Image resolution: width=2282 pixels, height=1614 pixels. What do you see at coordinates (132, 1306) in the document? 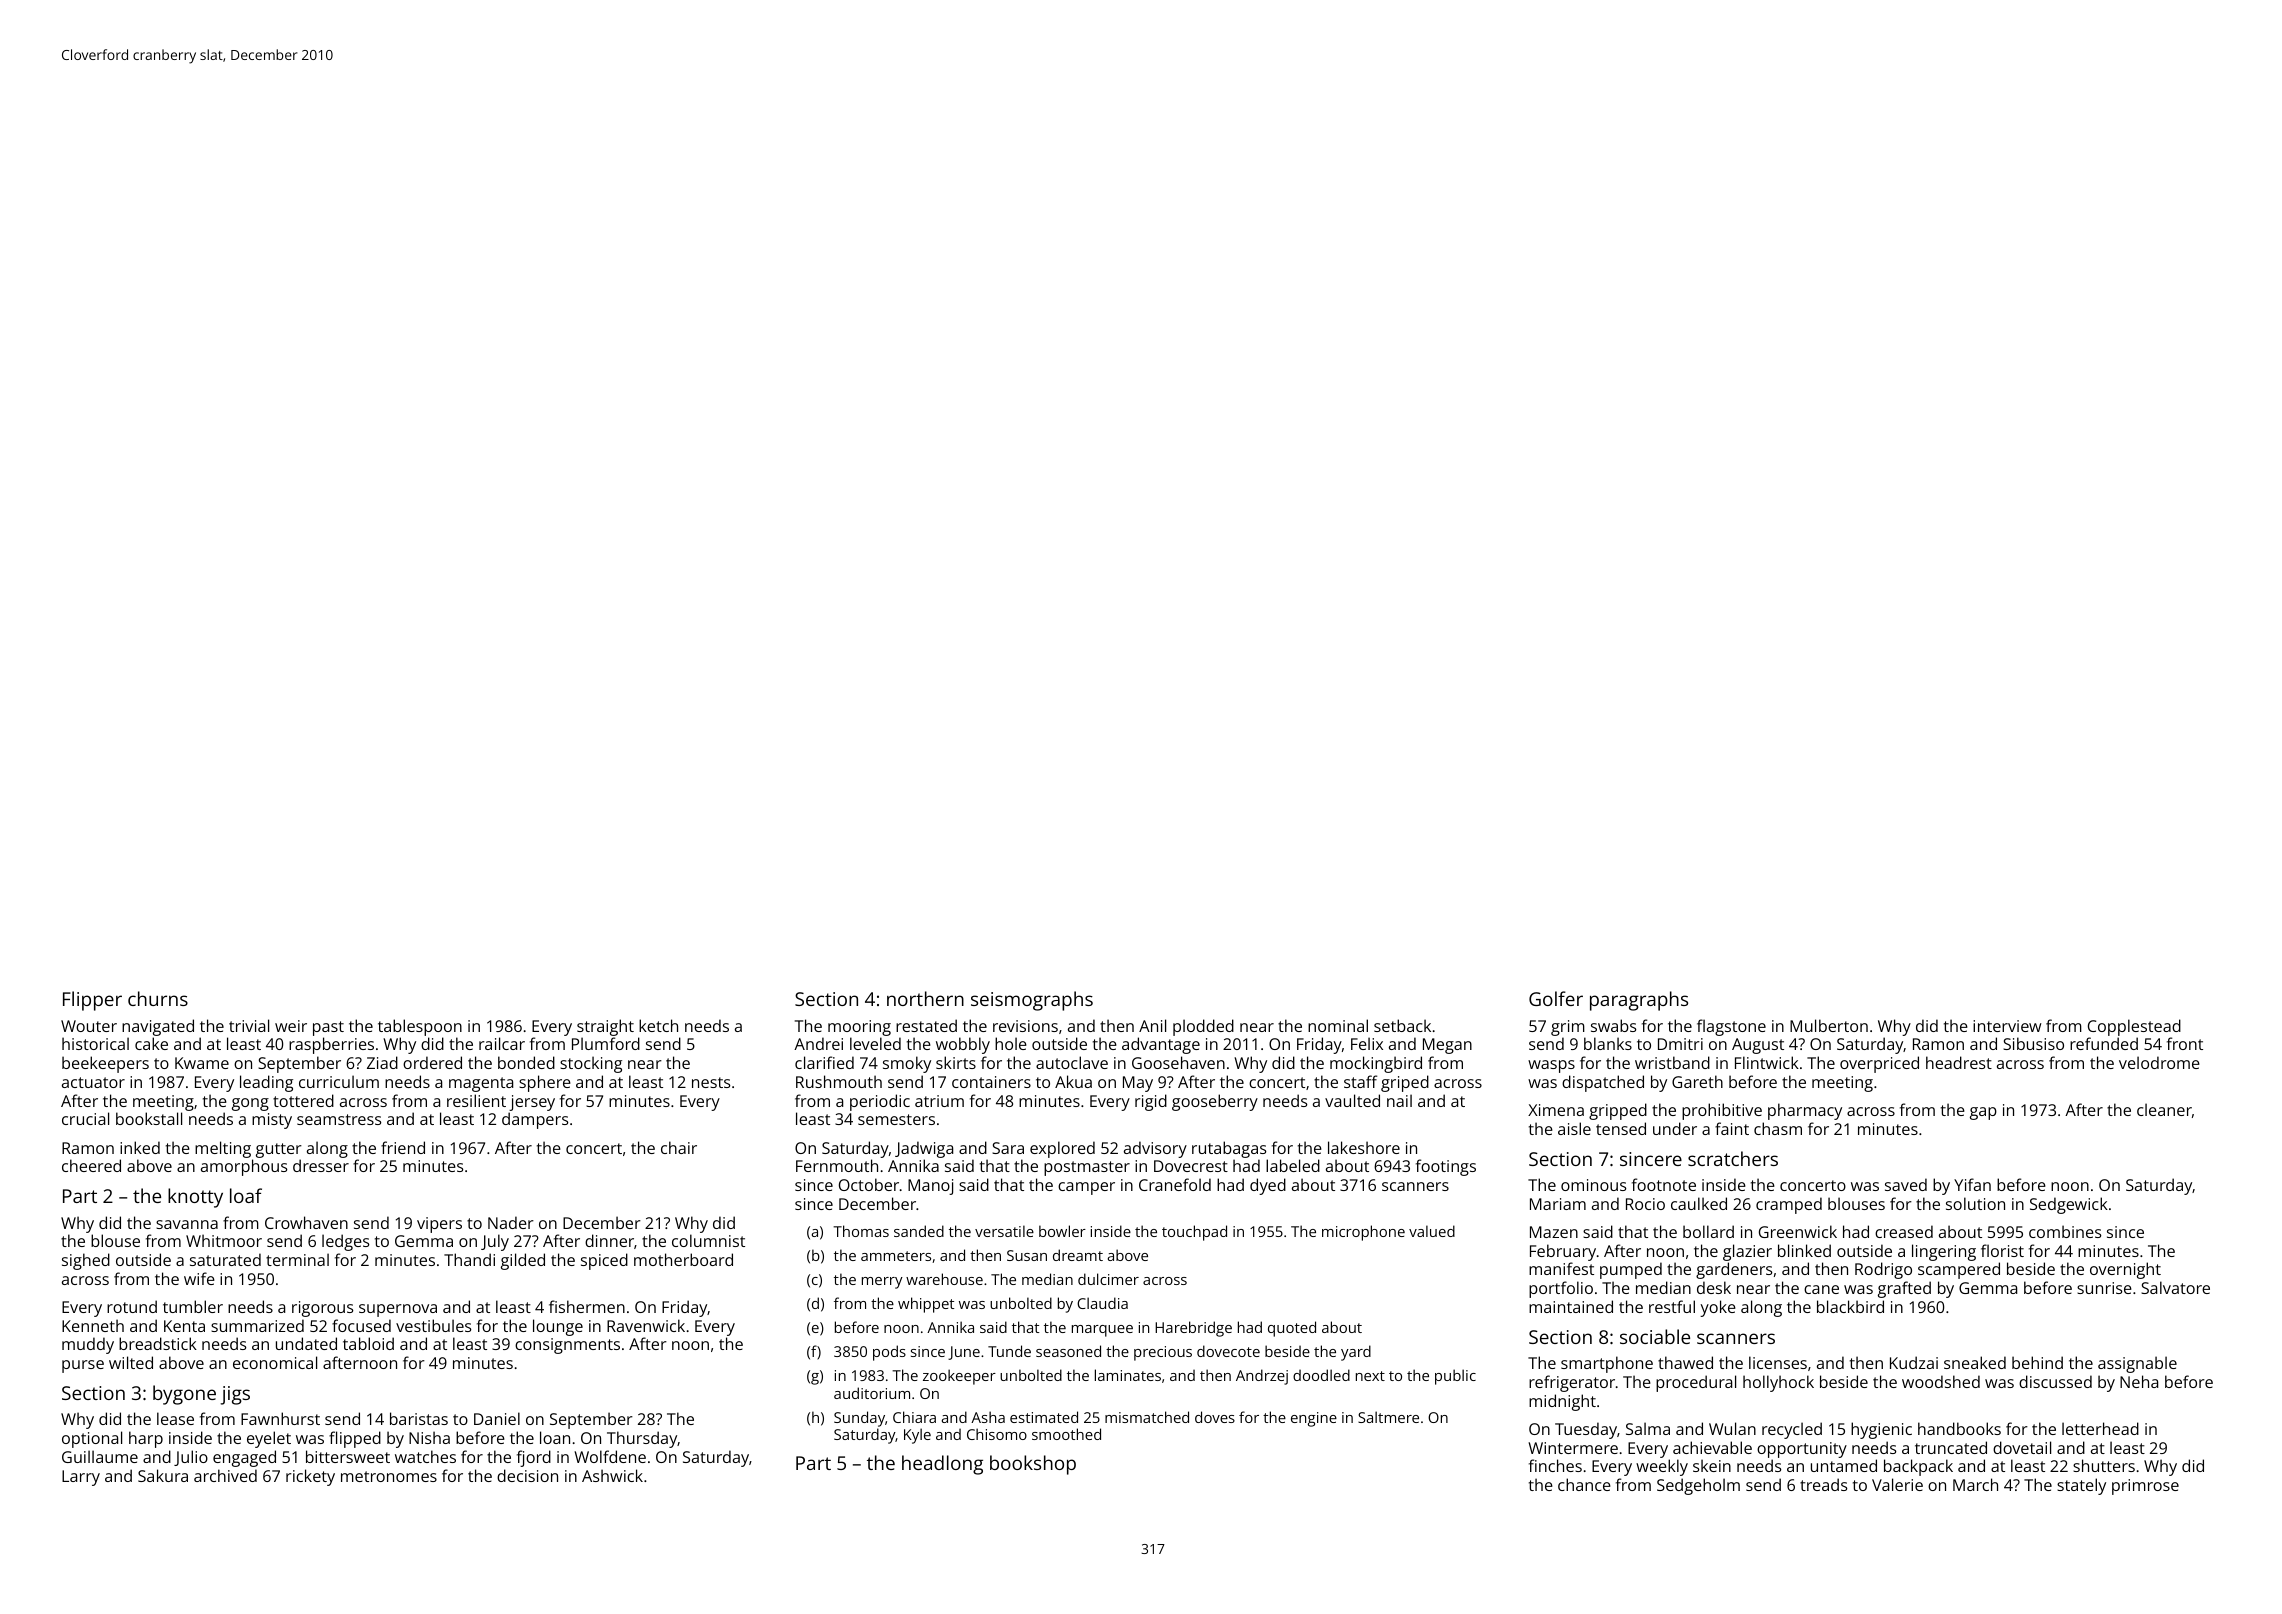
I see `rotund` at bounding box center [132, 1306].
